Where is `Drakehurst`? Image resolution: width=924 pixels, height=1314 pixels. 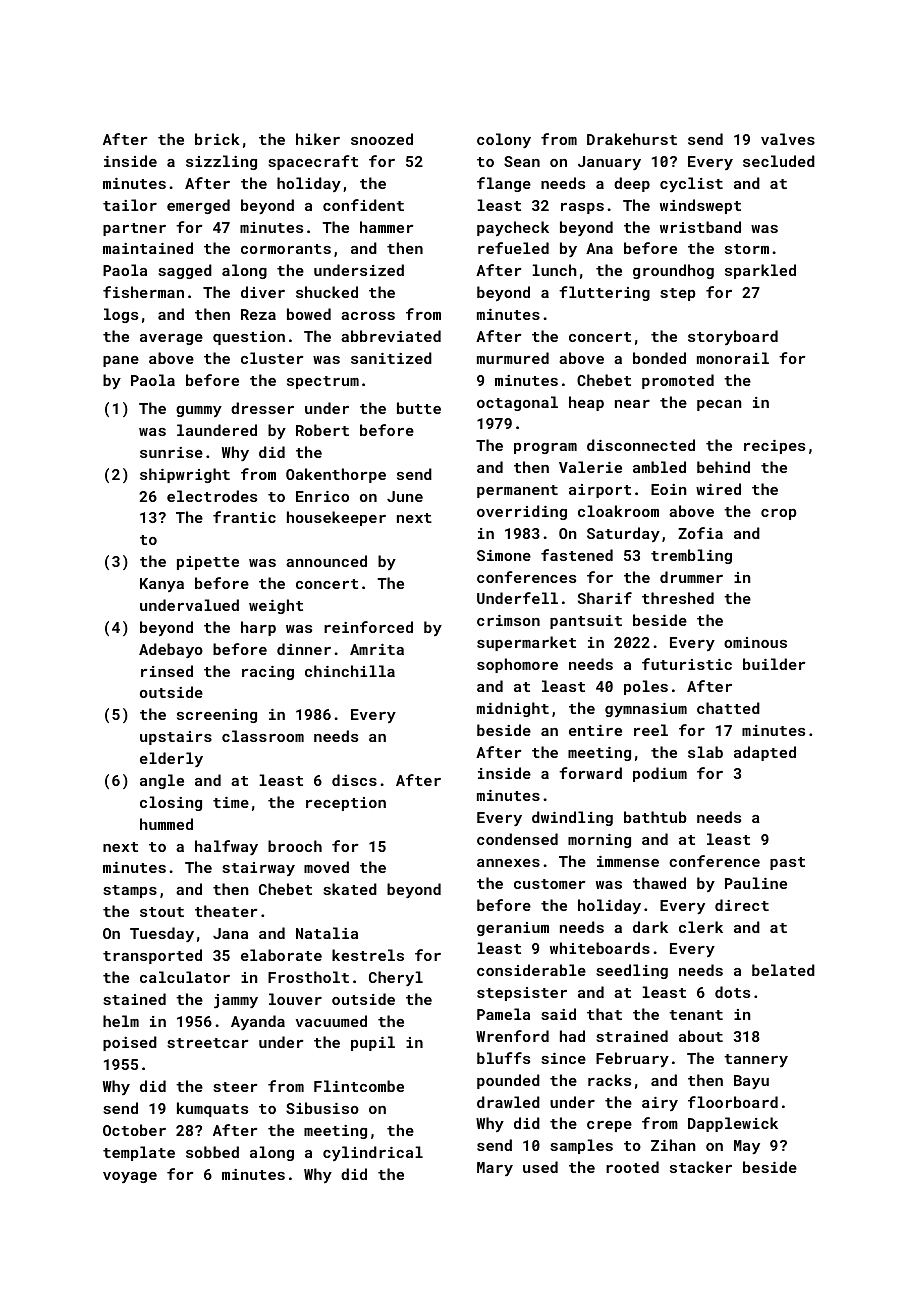 Drakehurst is located at coordinates (632, 139).
